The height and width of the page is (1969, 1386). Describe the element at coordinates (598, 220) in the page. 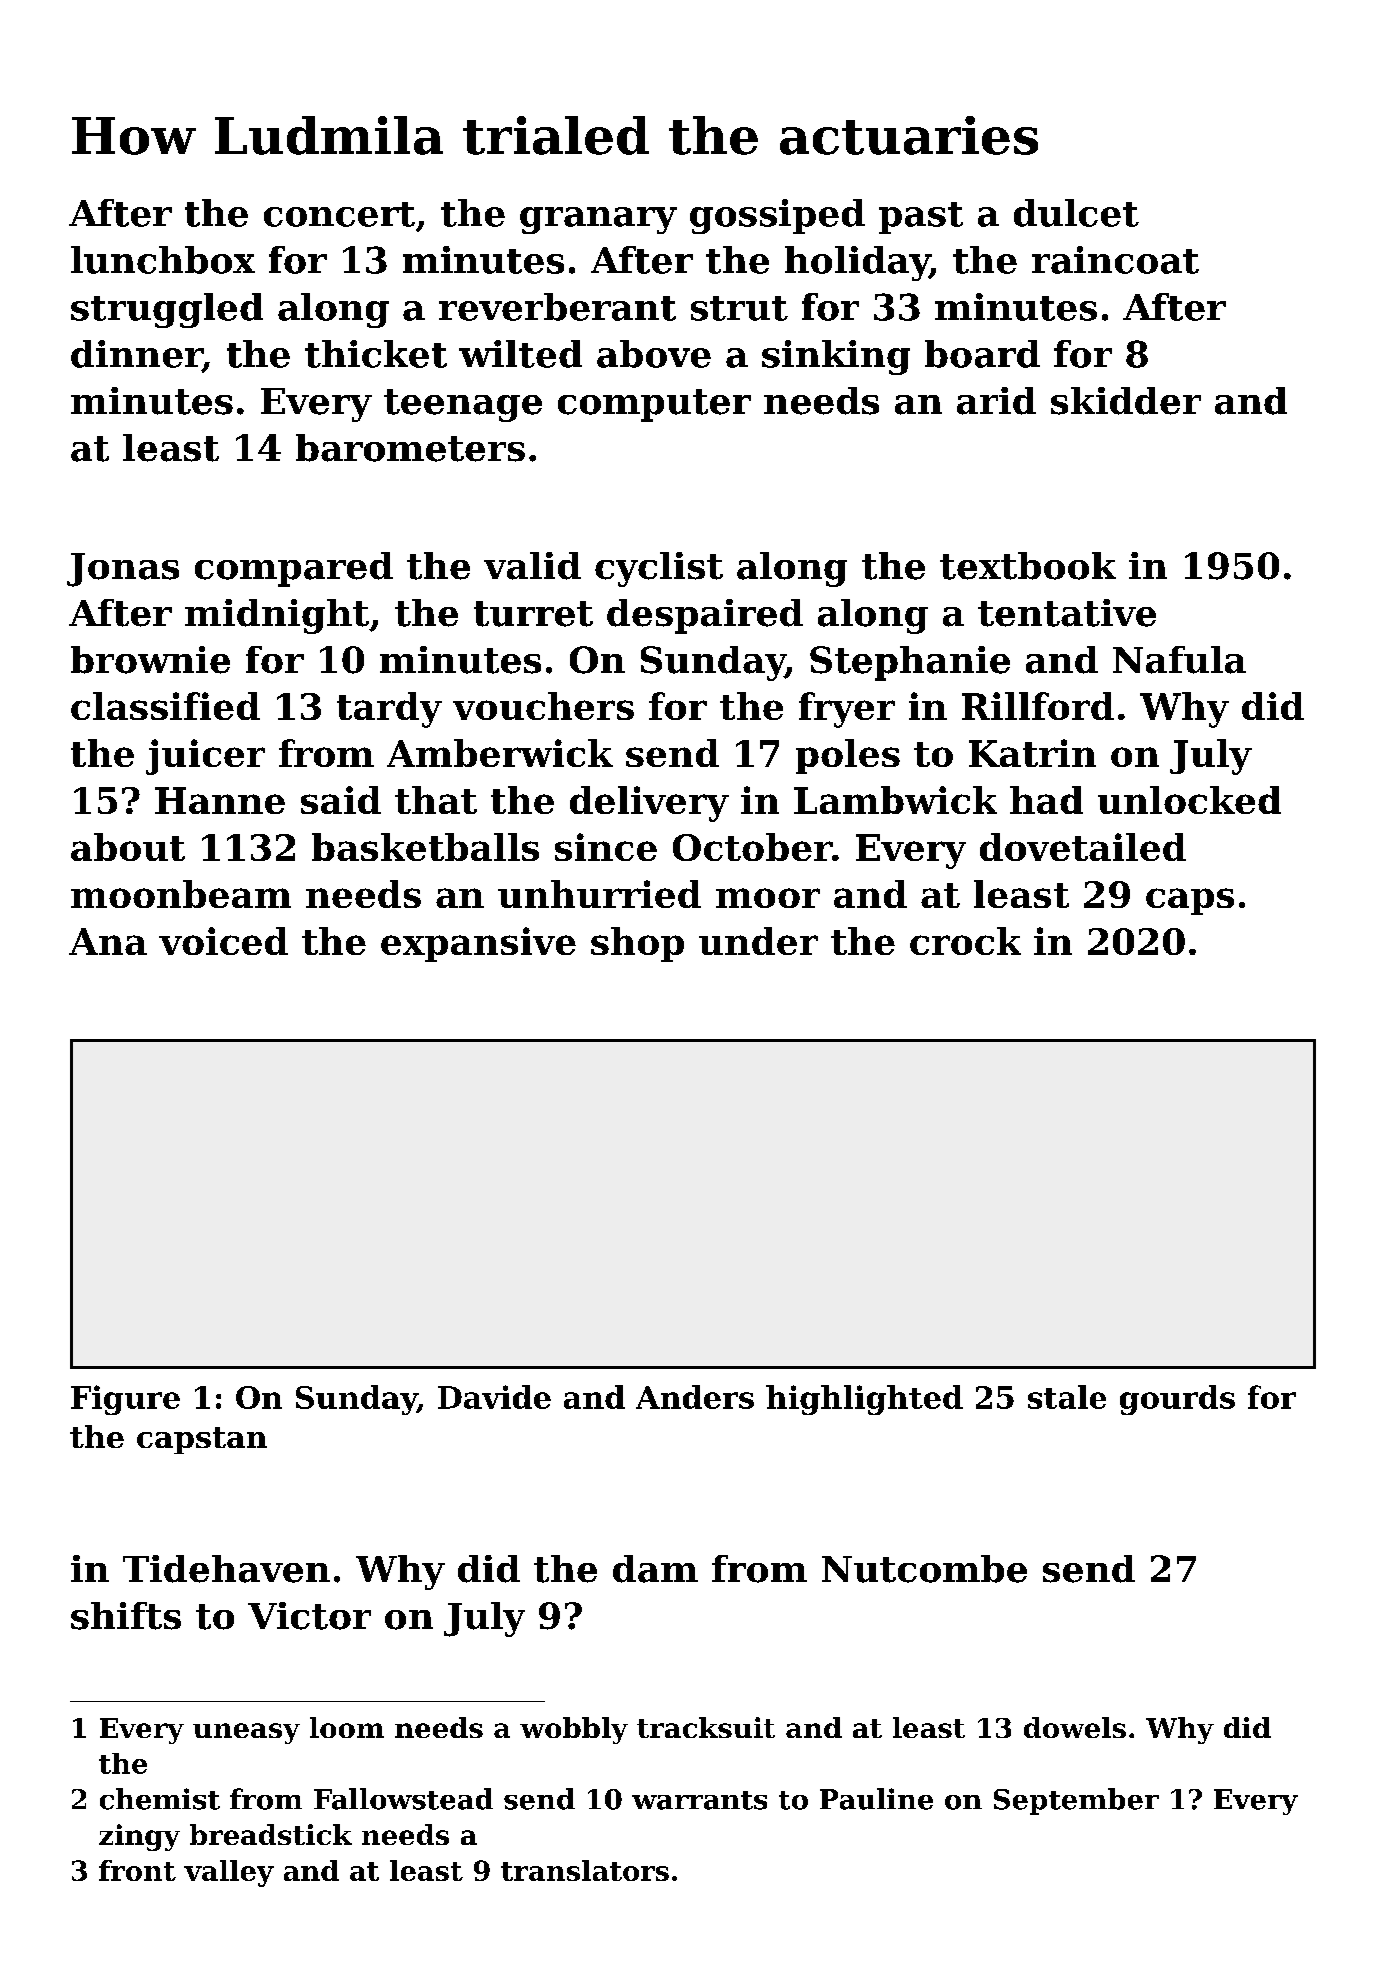

I see `granary` at that location.
